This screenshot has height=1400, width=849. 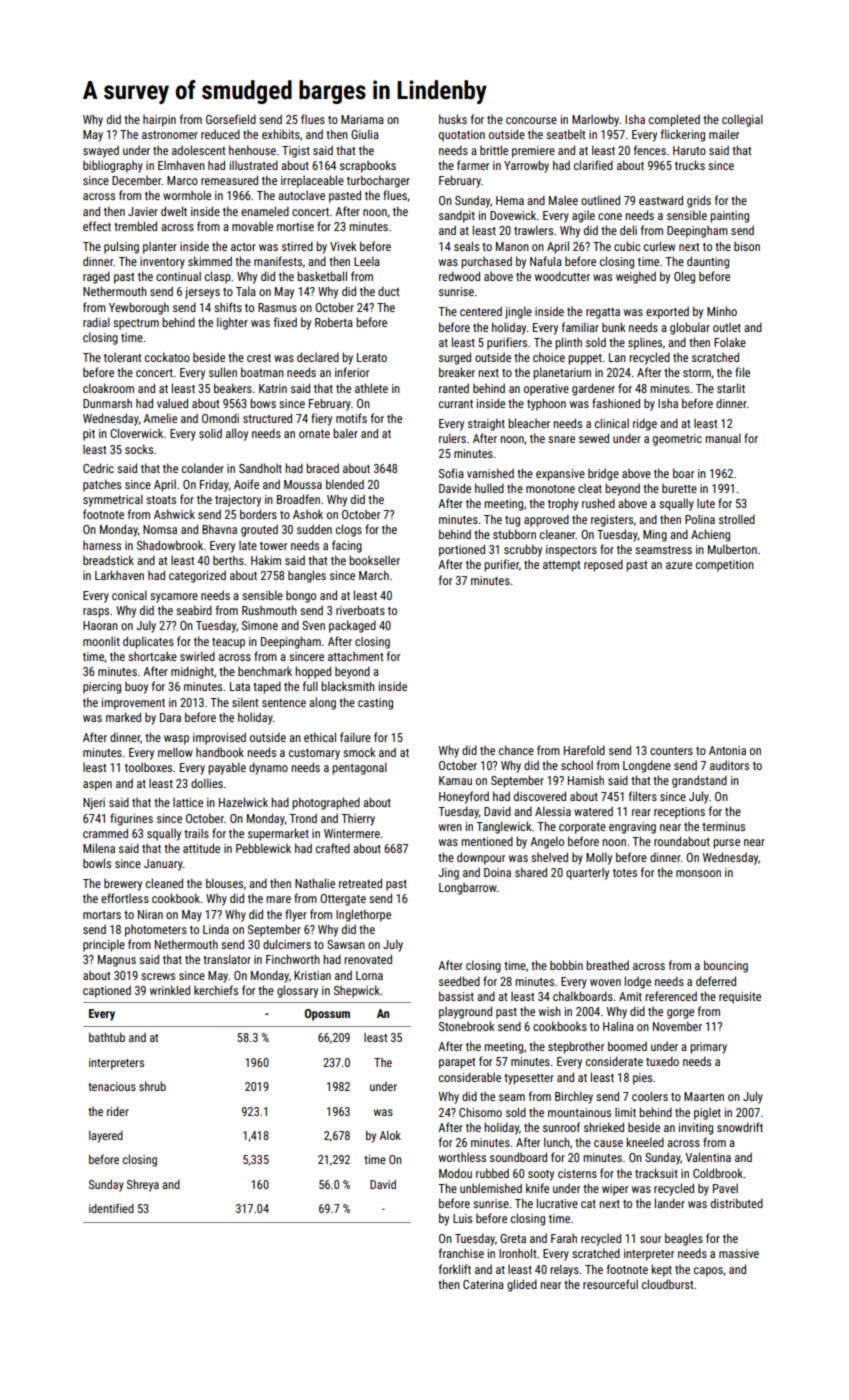 I want to click on identified, so click(x=111, y=1208).
